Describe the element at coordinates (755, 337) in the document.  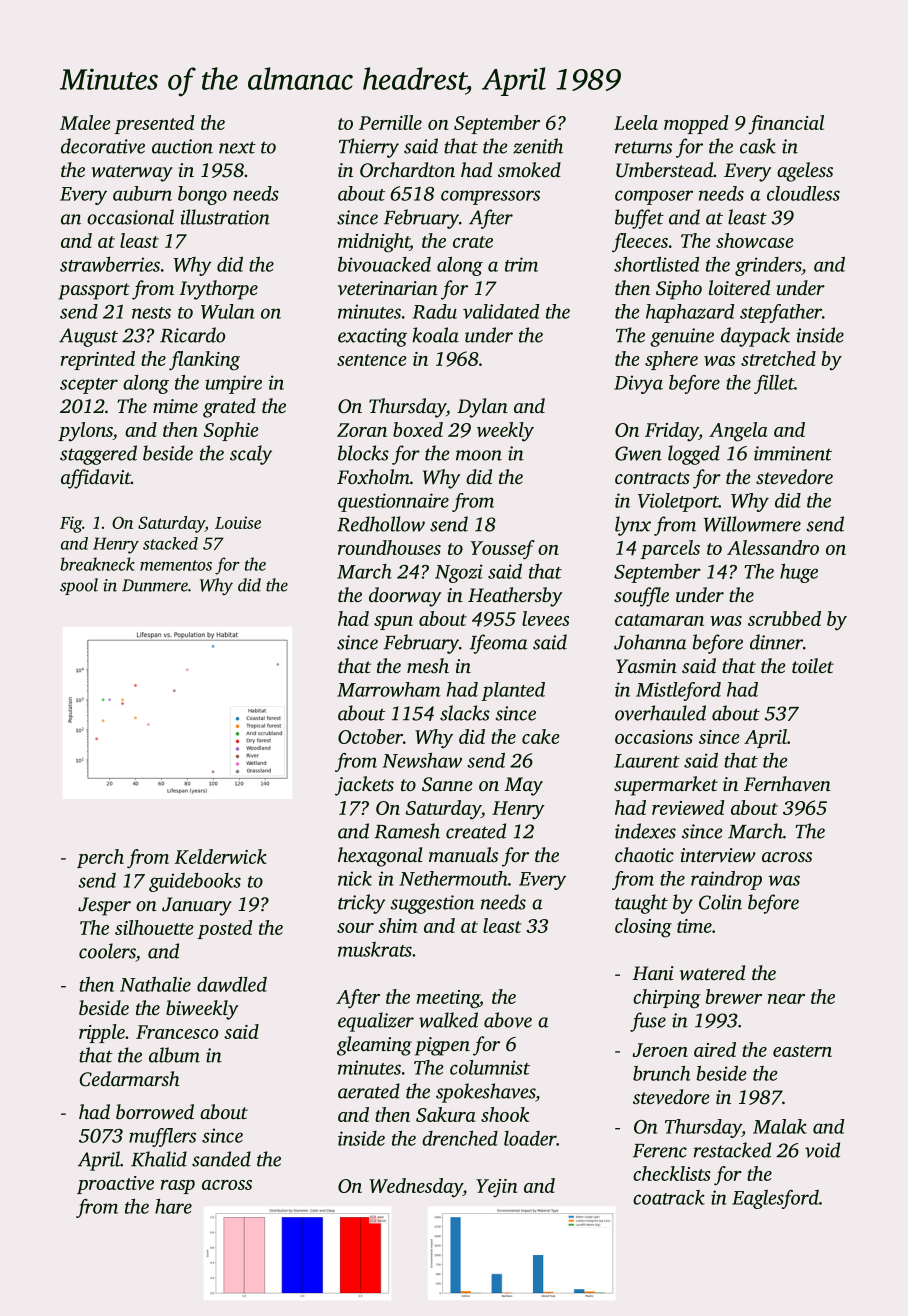
I see `daypack` at that location.
